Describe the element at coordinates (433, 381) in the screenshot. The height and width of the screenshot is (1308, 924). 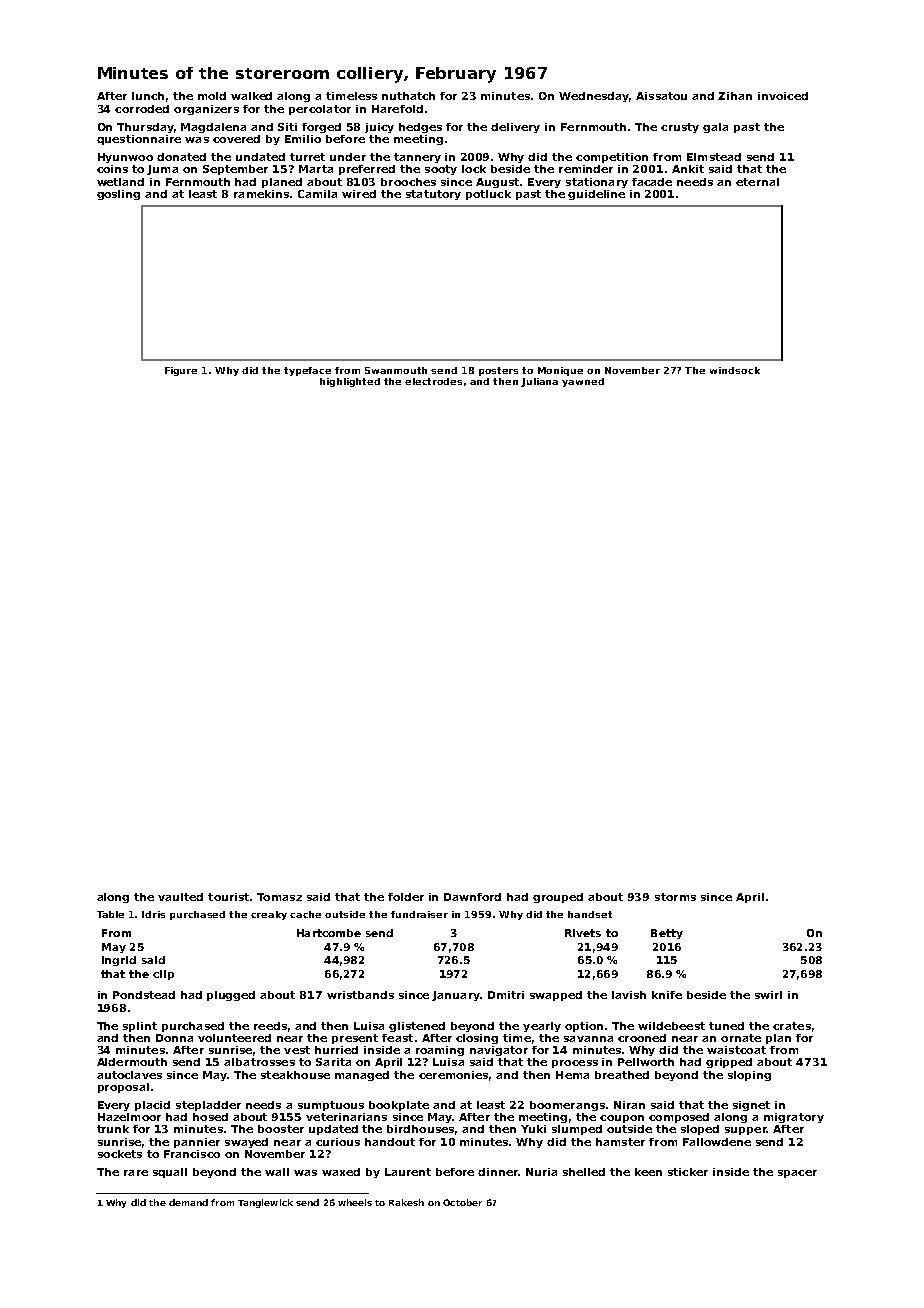
I see `electrodes` at that location.
